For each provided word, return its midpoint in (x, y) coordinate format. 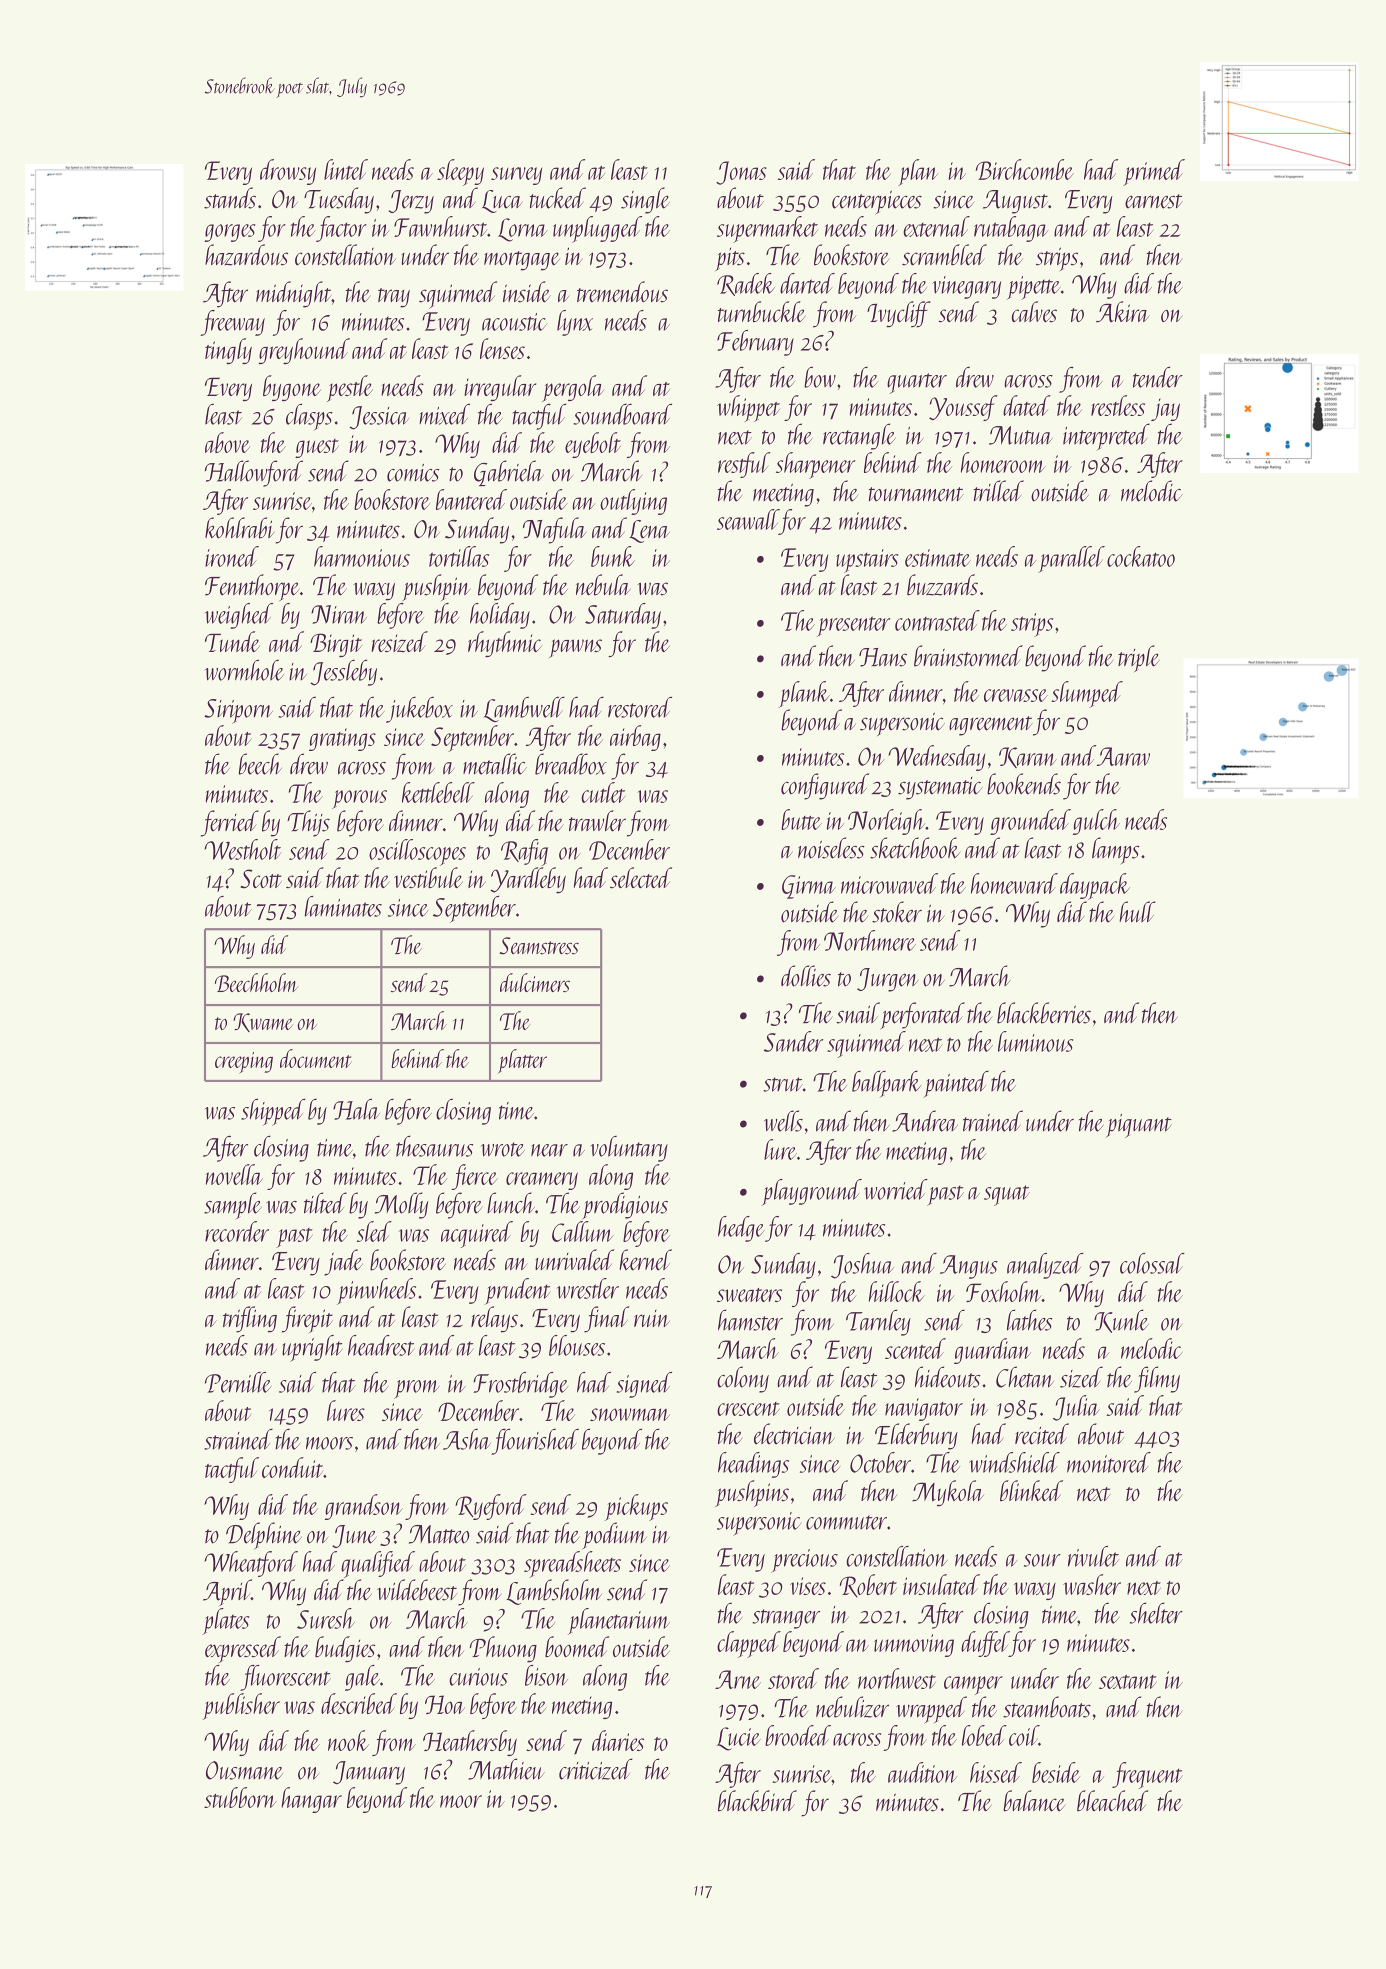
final (607, 1319)
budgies (345, 1649)
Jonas (741, 173)
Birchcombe (1025, 169)
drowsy (288, 172)
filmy (1157, 1379)
